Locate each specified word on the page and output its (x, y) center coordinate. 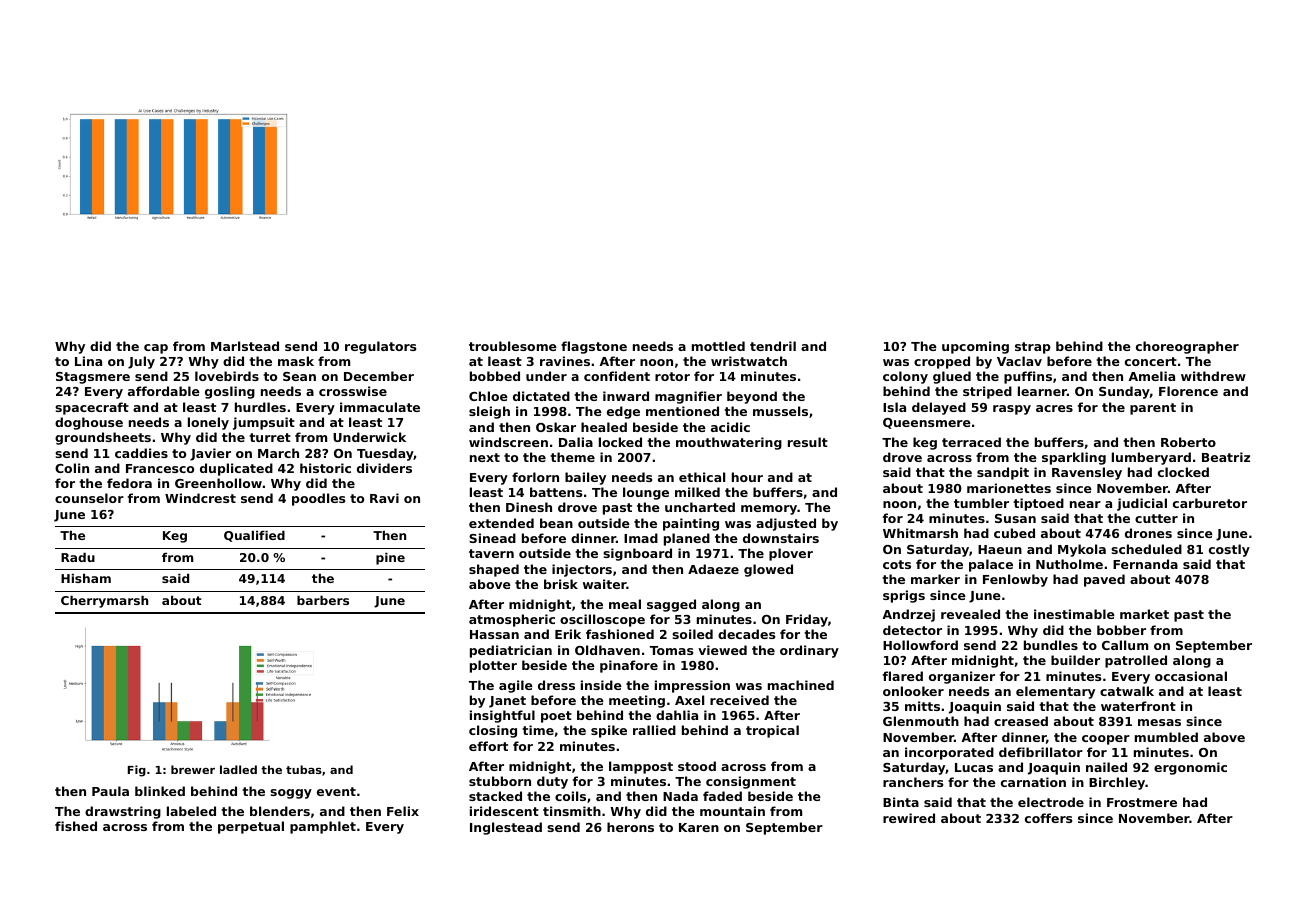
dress (556, 685)
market (1144, 614)
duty (552, 782)
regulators (380, 347)
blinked (160, 791)
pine (390, 558)
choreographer (1187, 347)
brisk (561, 584)
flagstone (594, 347)
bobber (1121, 630)
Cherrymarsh (104, 601)
